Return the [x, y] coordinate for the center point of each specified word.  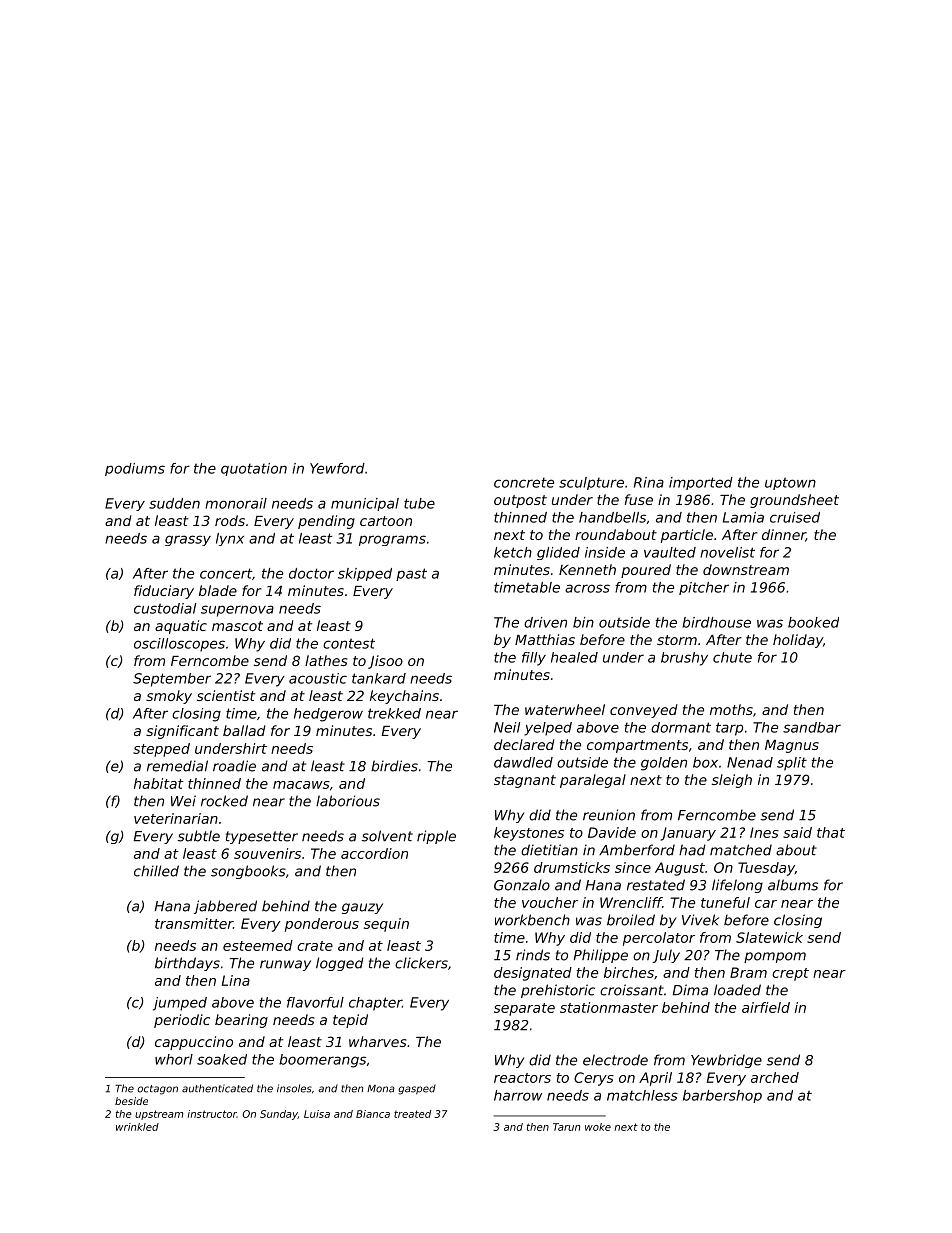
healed [574, 657]
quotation [254, 469]
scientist [226, 695]
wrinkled [137, 1127]
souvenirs [267, 853]
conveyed [644, 711]
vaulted [670, 552]
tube [419, 503]
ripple [436, 837]
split [792, 764]
